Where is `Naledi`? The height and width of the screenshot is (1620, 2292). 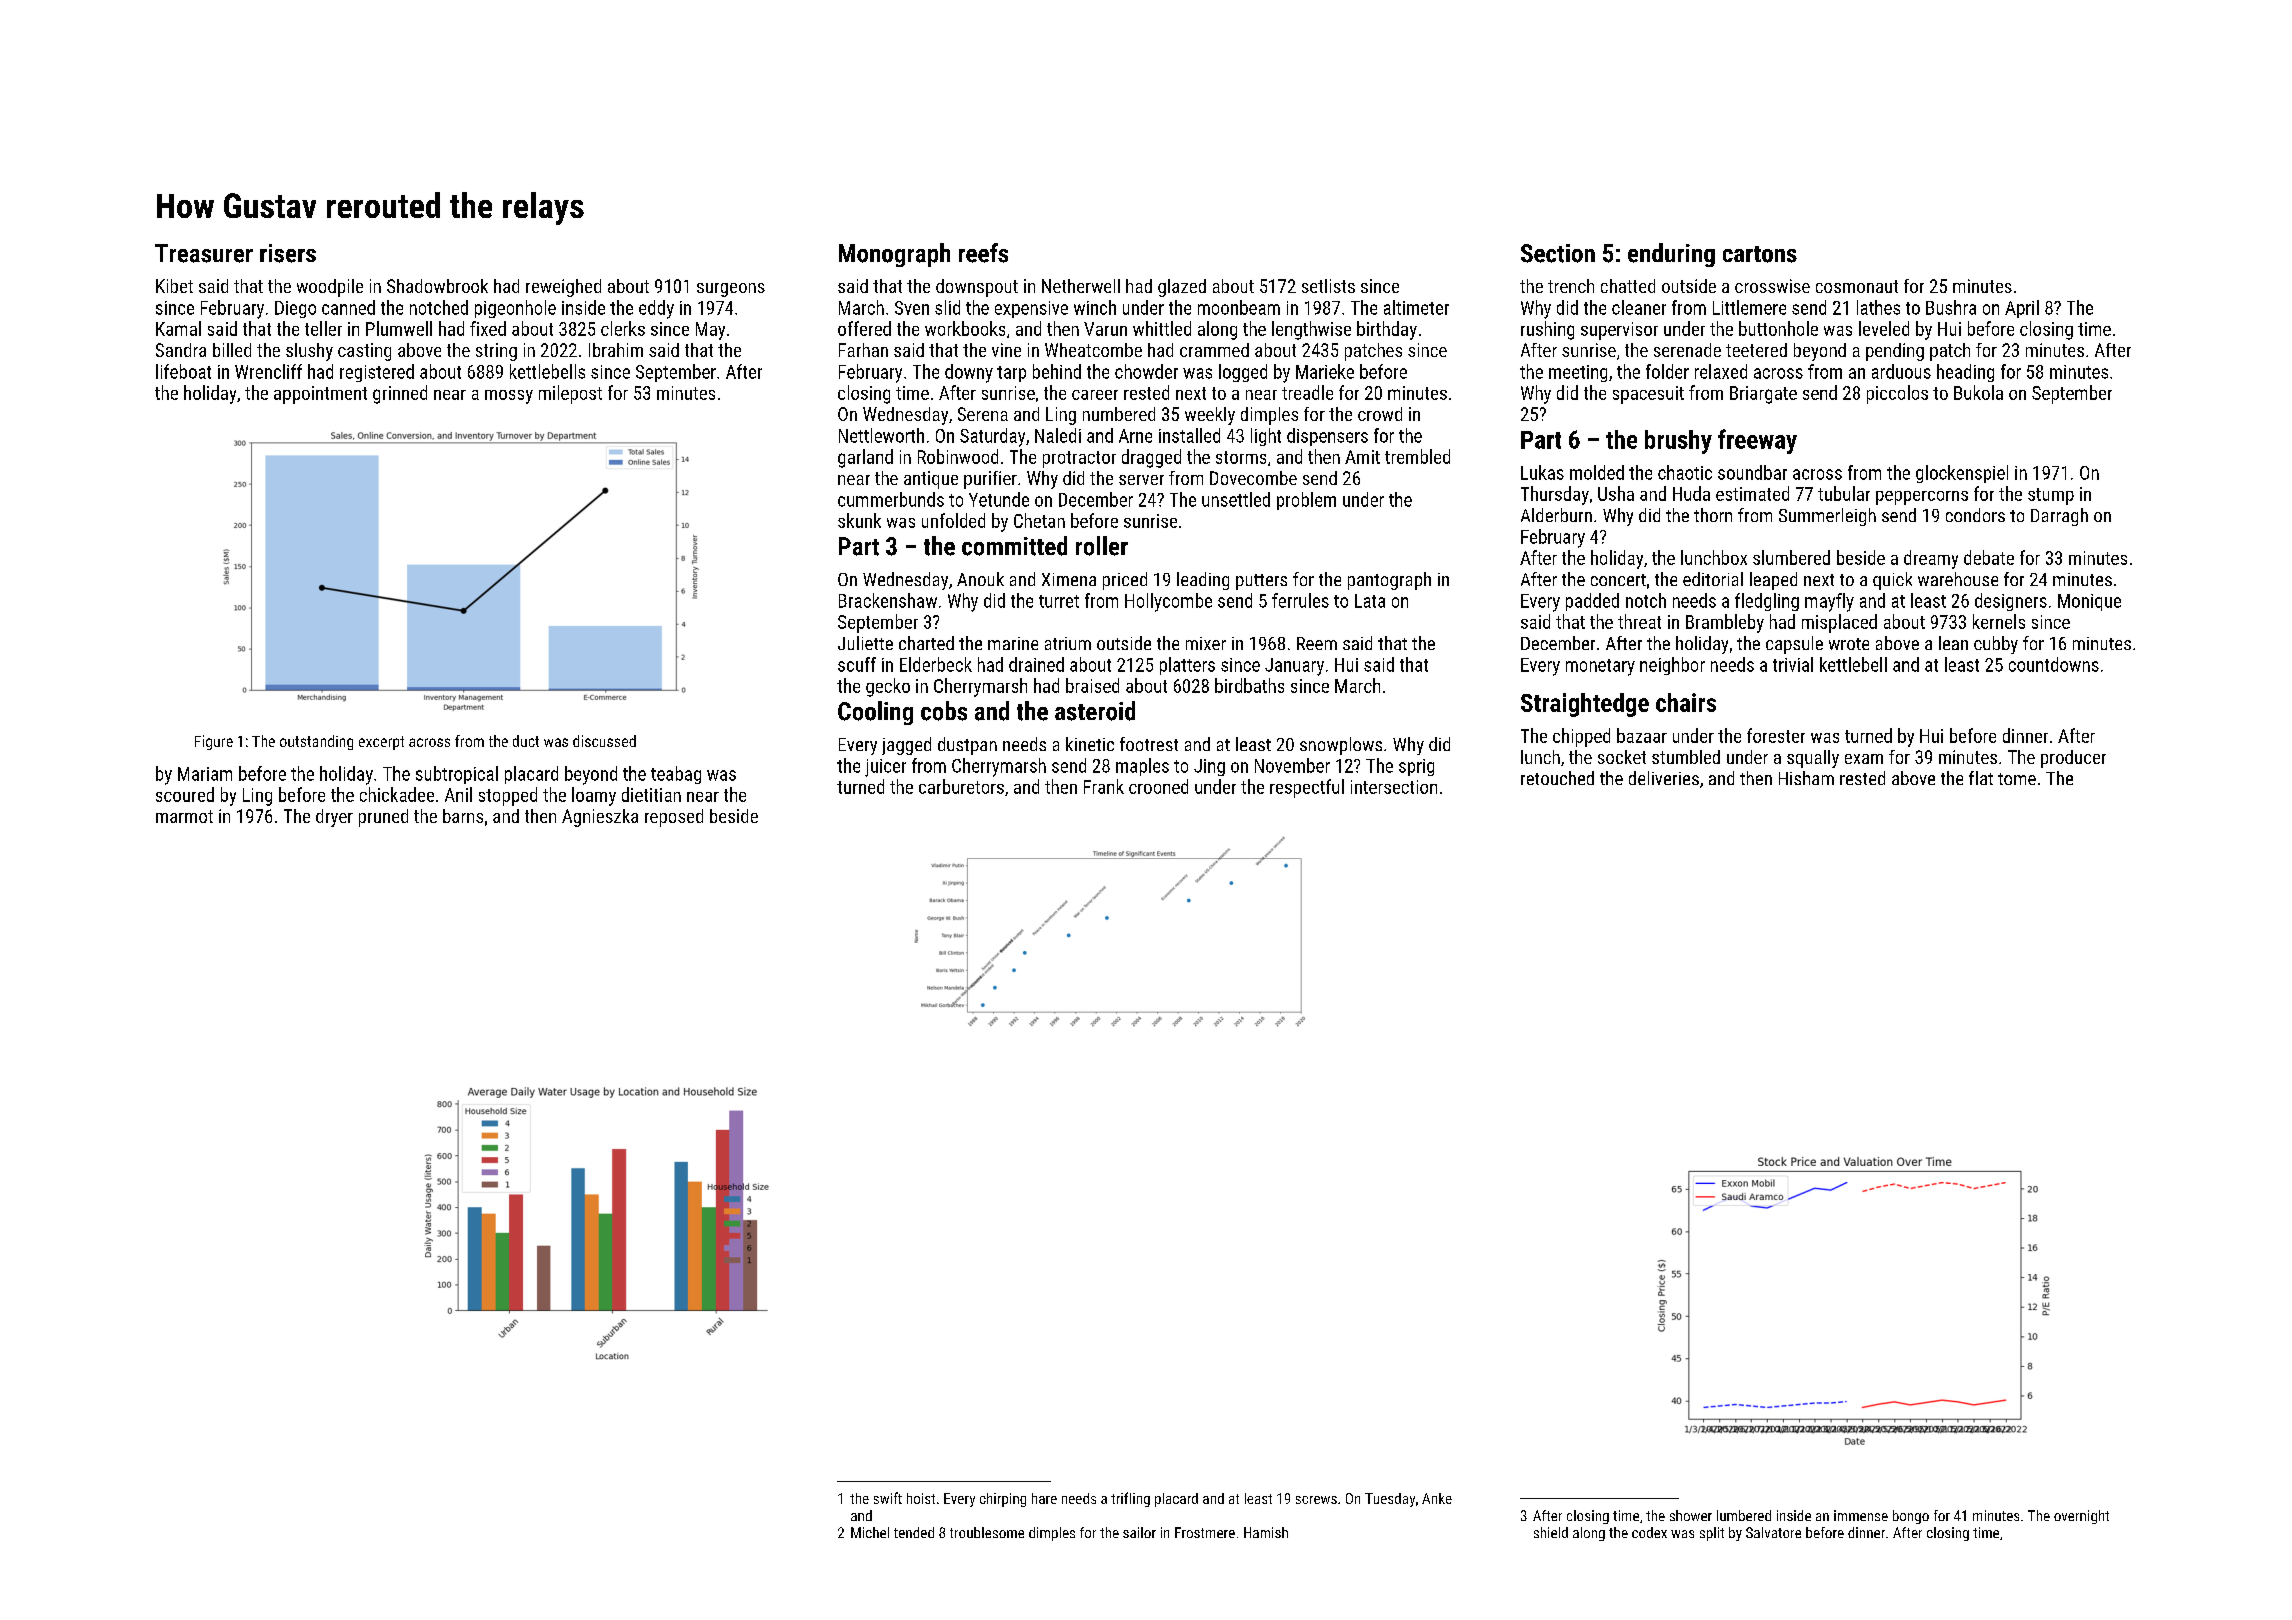 Naledi is located at coordinates (1058, 435).
